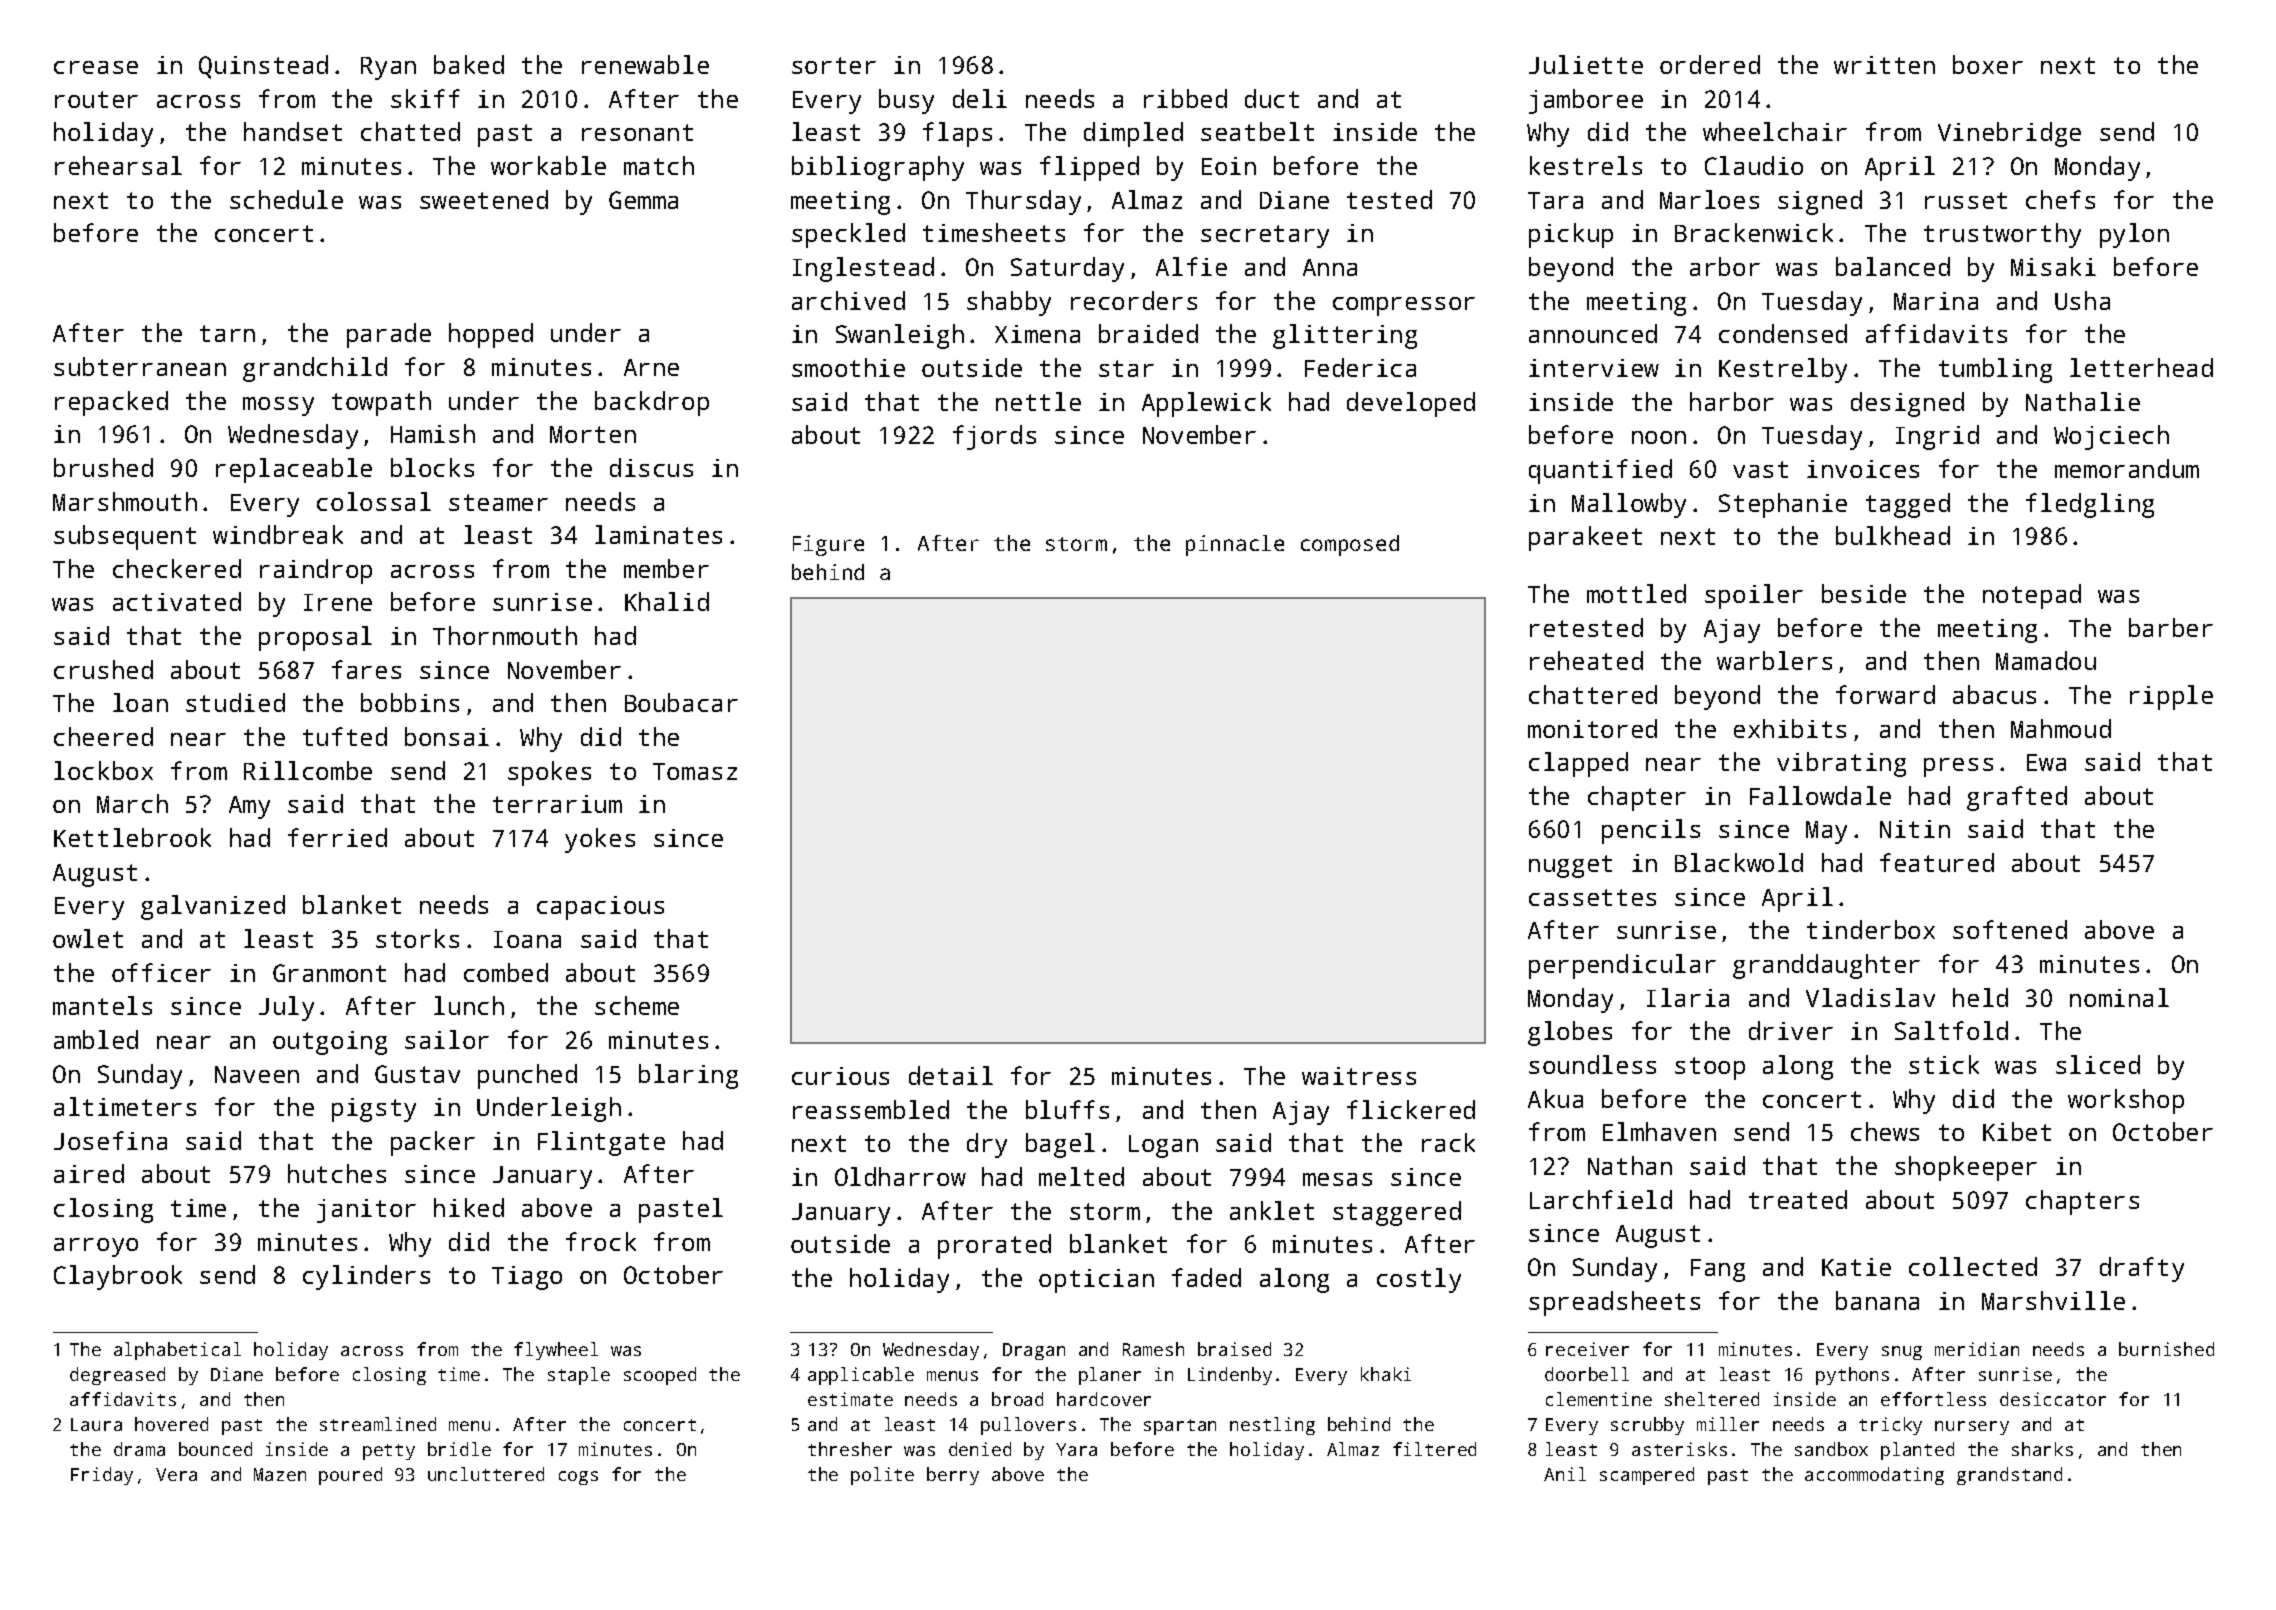  What do you see at coordinates (96, 1424) in the page?
I see `Laura` at bounding box center [96, 1424].
